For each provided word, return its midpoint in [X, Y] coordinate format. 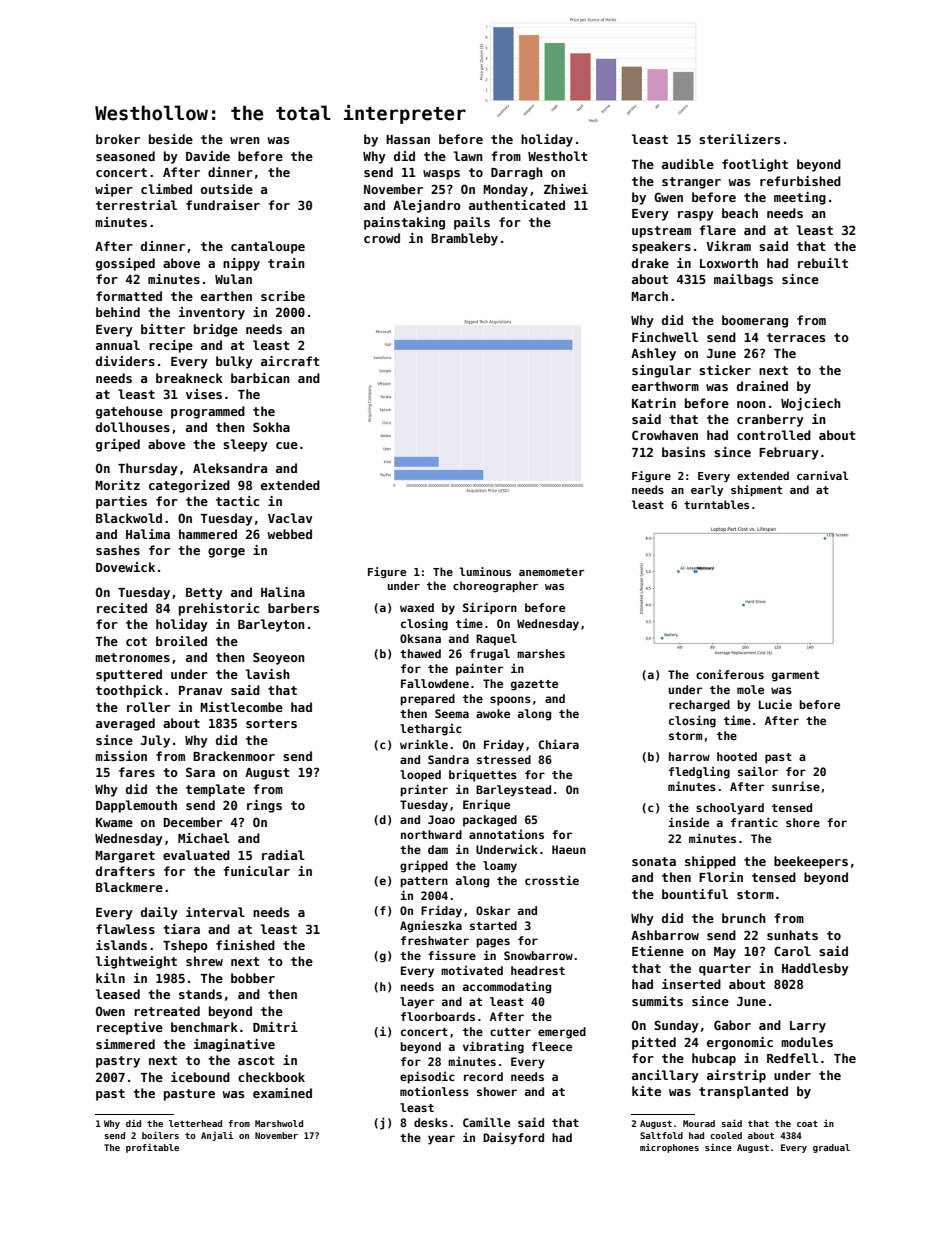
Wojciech [811, 404]
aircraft [290, 361]
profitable [152, 1148]
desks [431, 1122]
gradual [831, 1148]
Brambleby [464, 239]
